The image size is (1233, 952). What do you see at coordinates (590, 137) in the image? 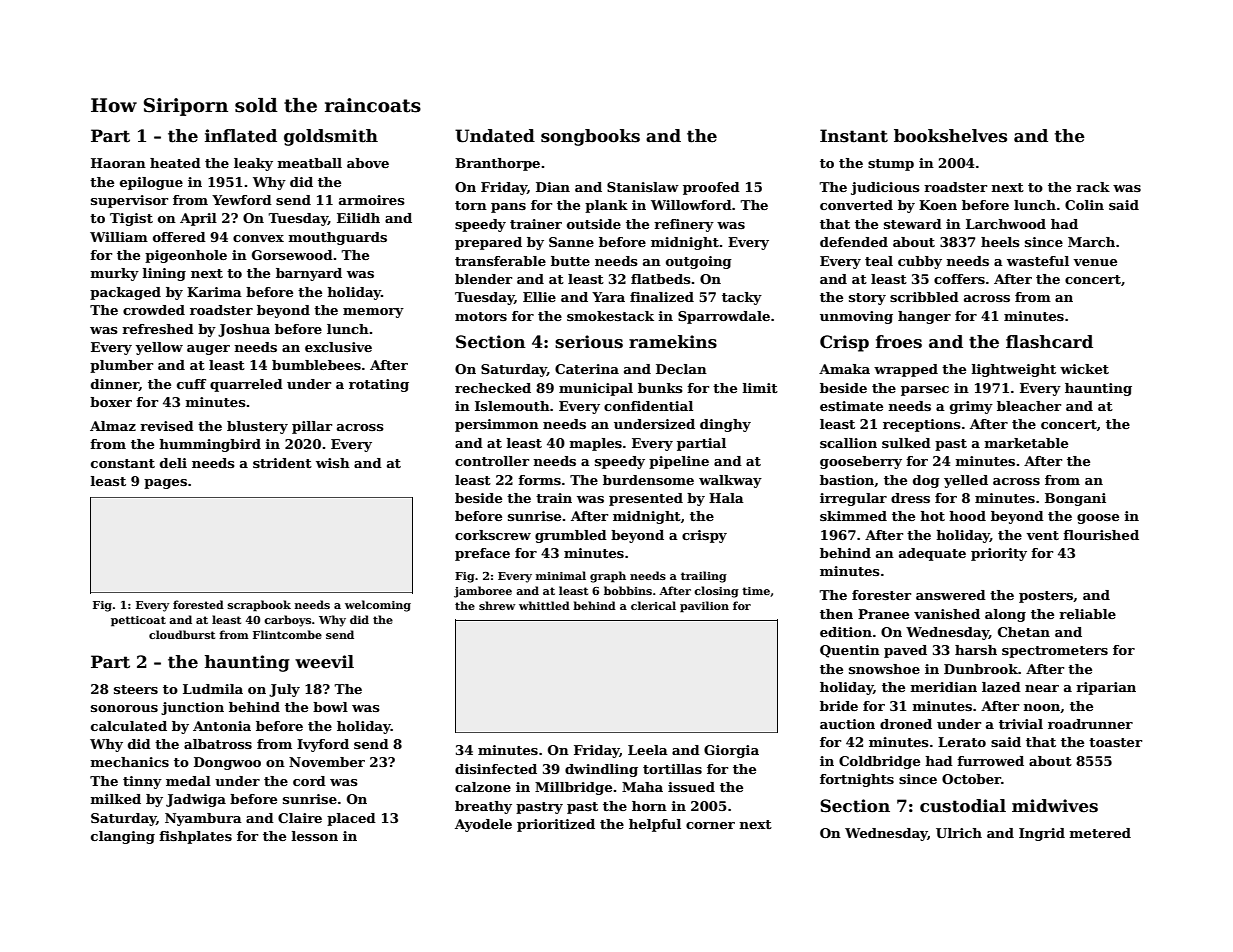
I see `songbooks` at bounding box center [590, 137].
